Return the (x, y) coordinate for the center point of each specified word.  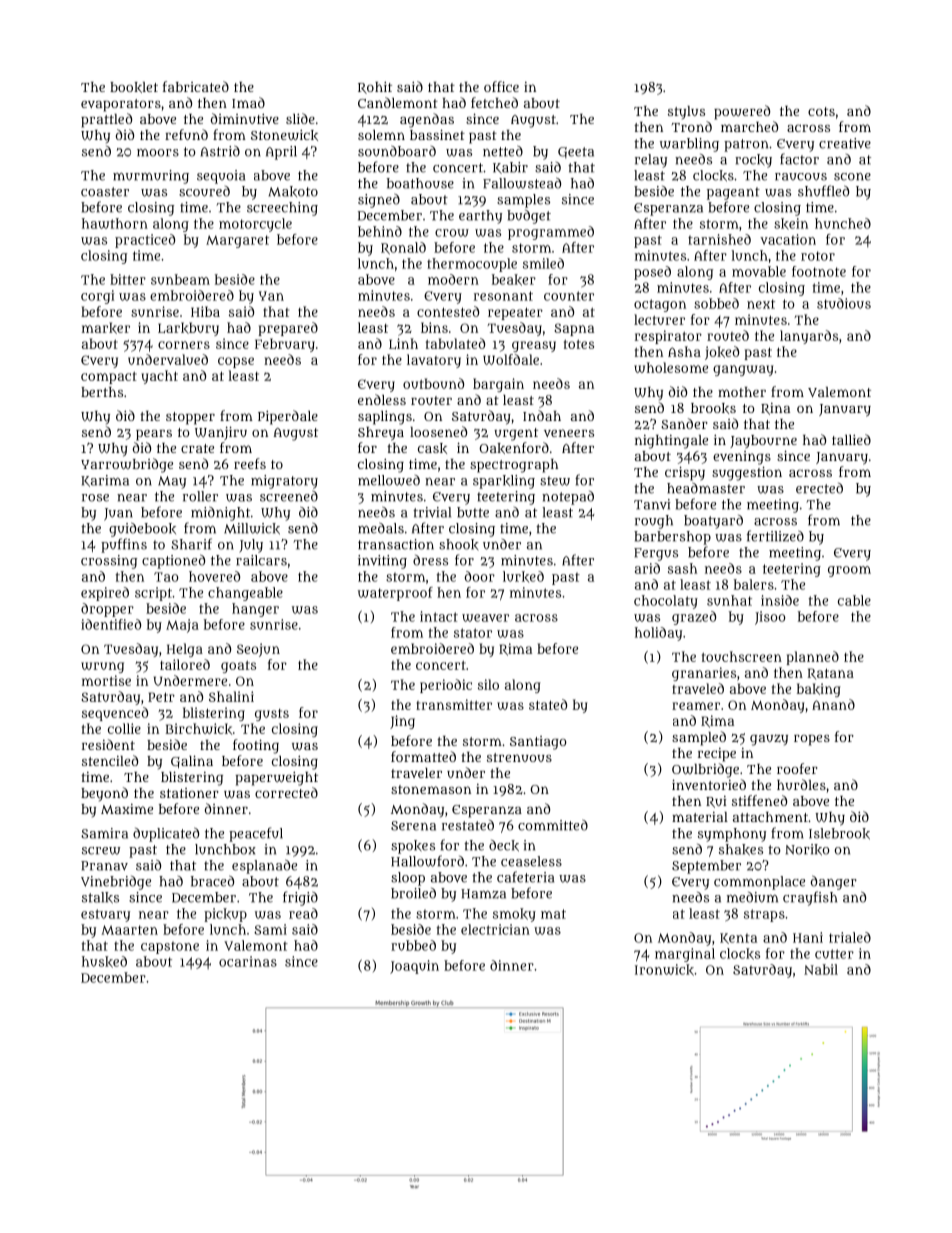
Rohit (375, 88)
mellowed (389, 480)
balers (754, 584)
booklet (134, 87)
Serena (413, 826)
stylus (686, 112)
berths (102, 392)
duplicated (166, 834)
